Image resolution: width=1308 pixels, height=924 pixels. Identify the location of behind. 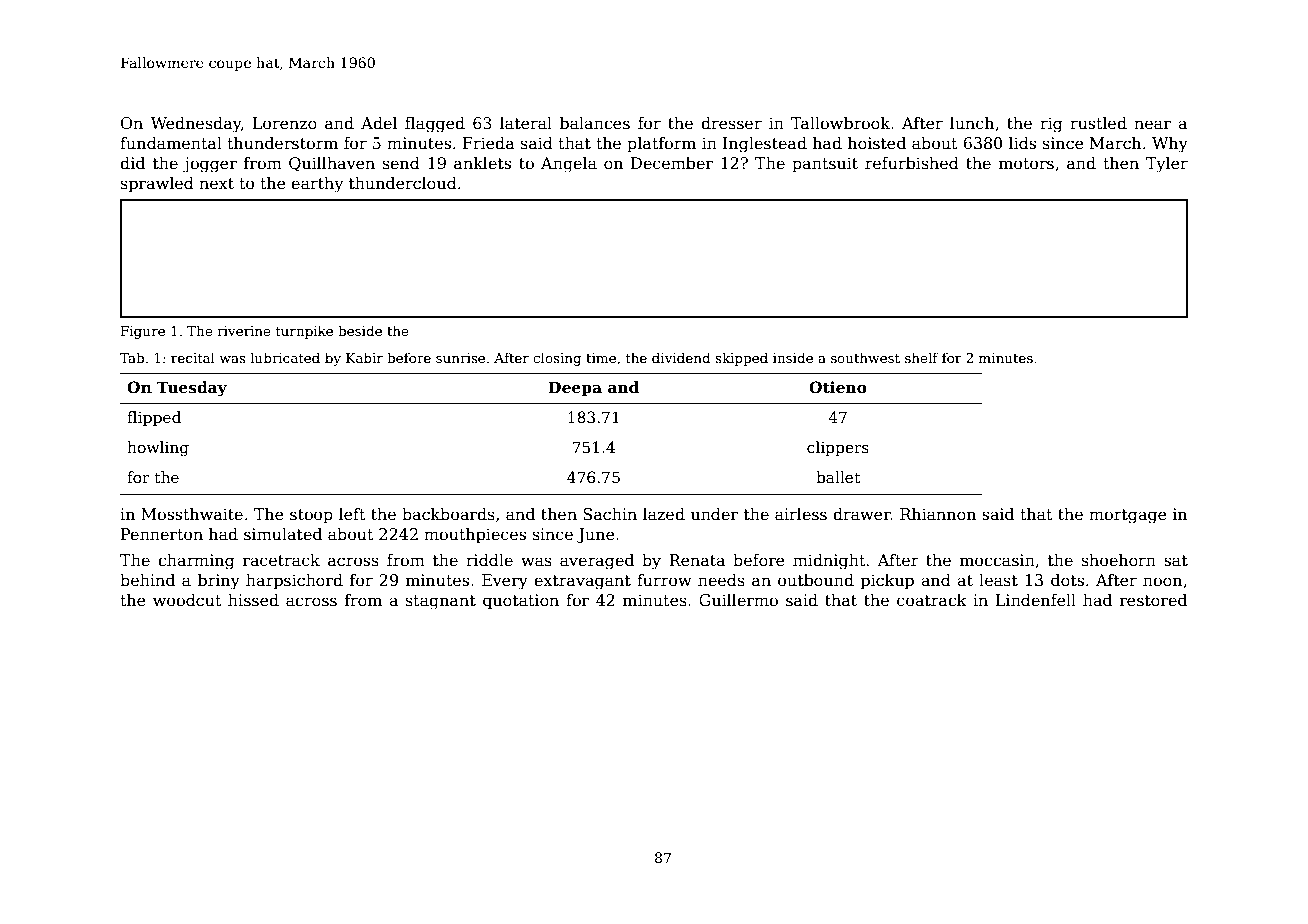
(147, 580).
